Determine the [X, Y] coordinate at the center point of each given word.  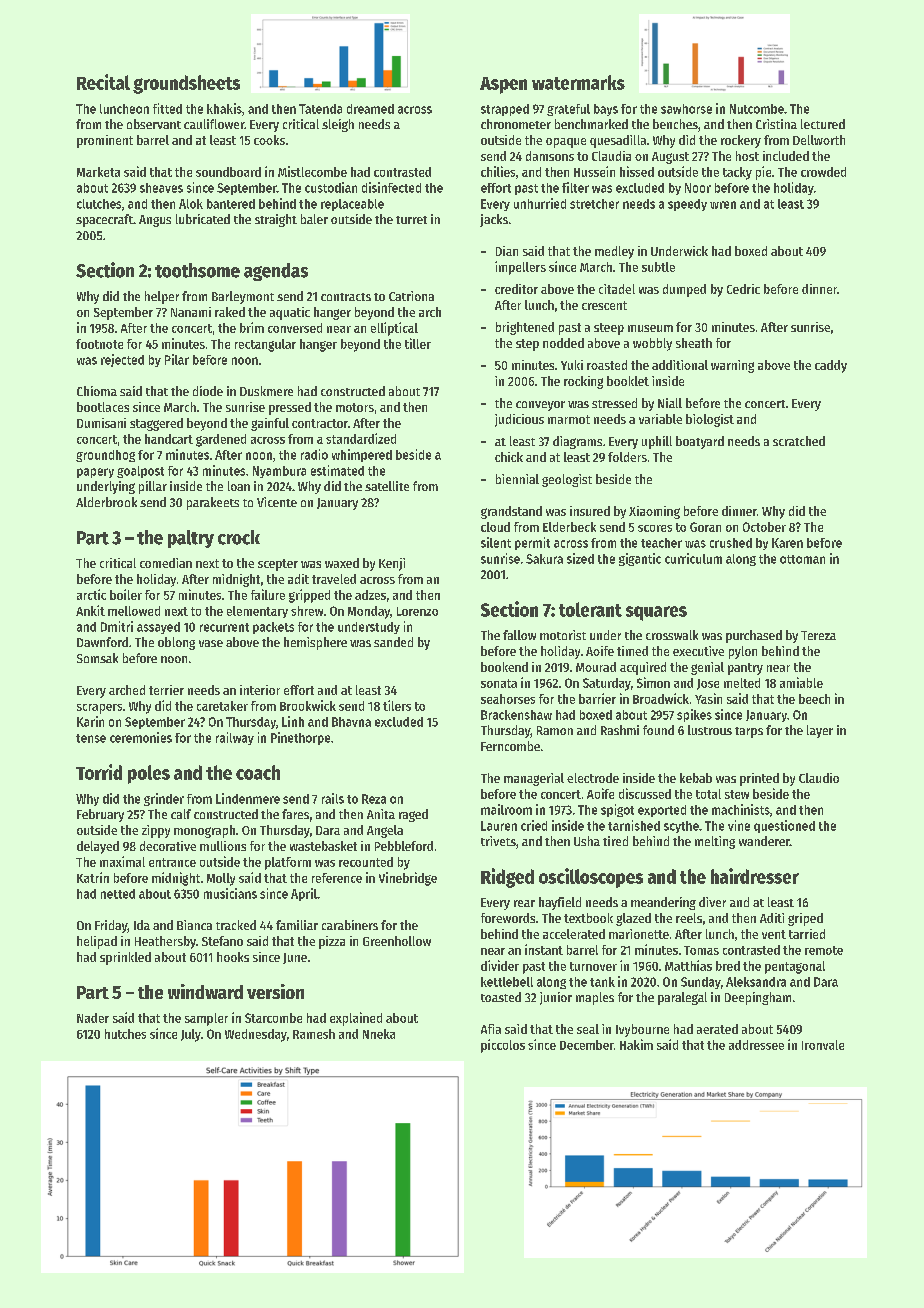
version [275, 991]
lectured [823, 124]
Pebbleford [404, 846]
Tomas [701, 950]
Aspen [503, 85]
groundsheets [186, 84]
